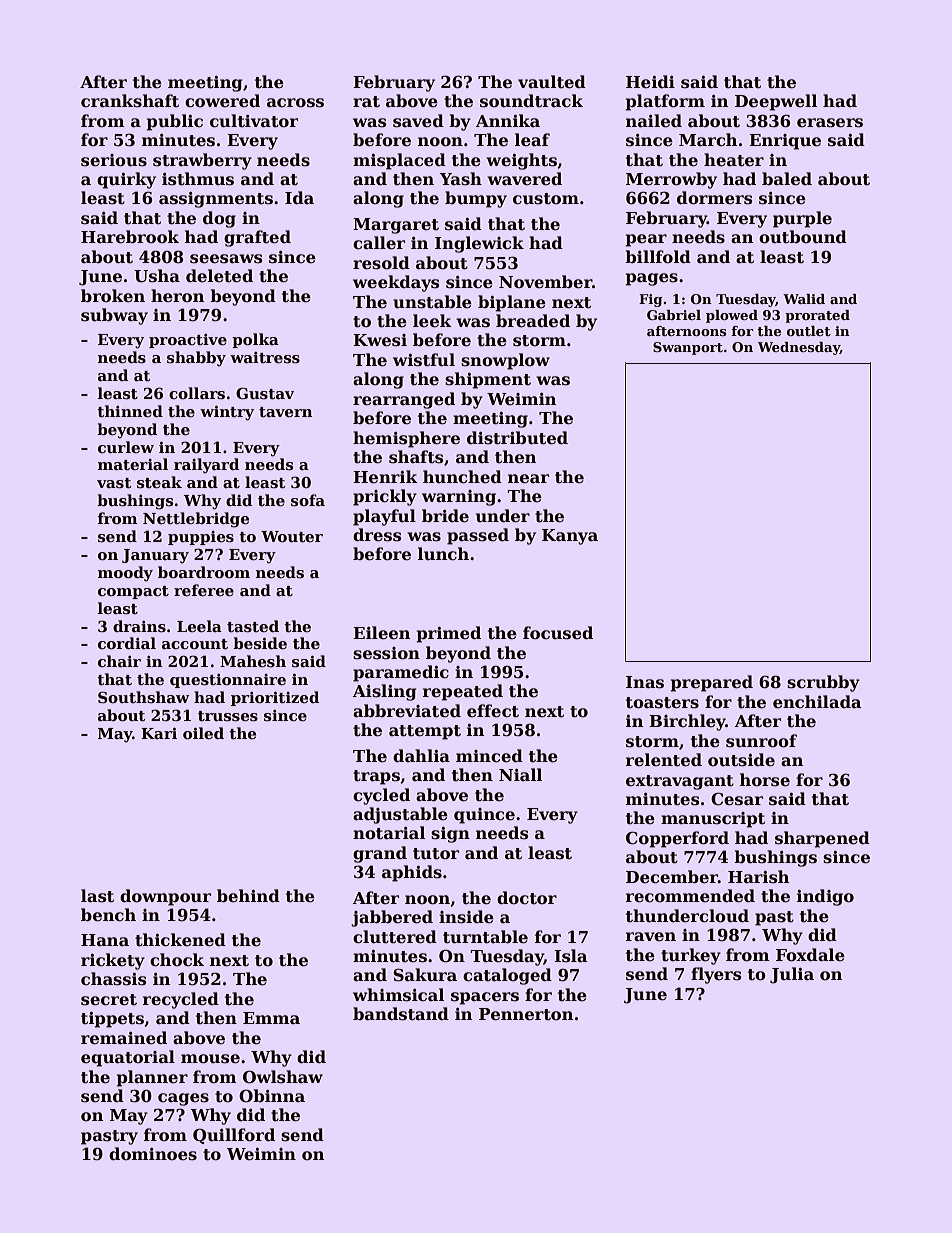 The height and width of the document is (1233, 952). Describe the element at coordinates (400, 815) in the document. I see `adjustable` at that location.
